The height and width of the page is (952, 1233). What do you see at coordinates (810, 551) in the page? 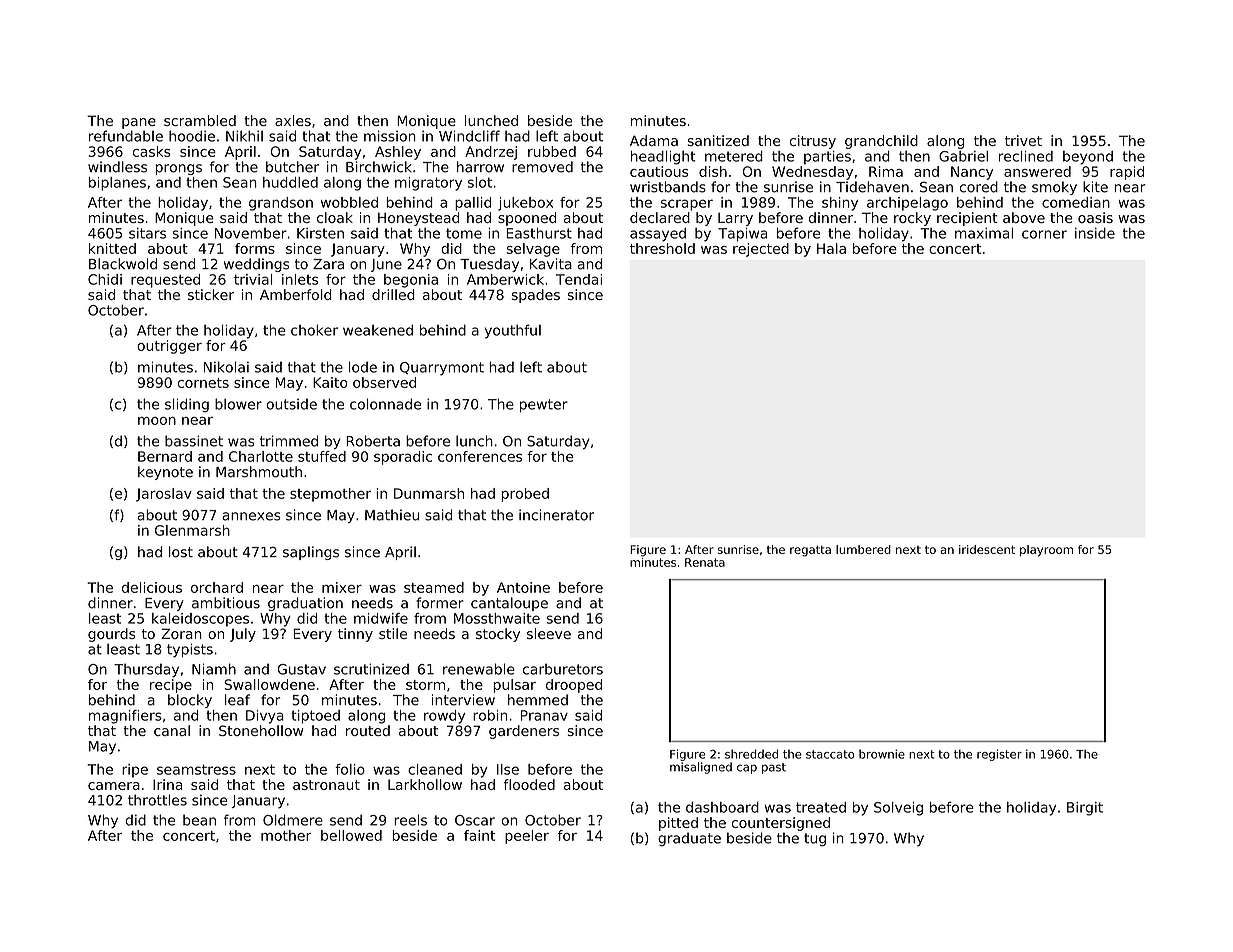
I see `regatta` at bounding box center [810, 551].
